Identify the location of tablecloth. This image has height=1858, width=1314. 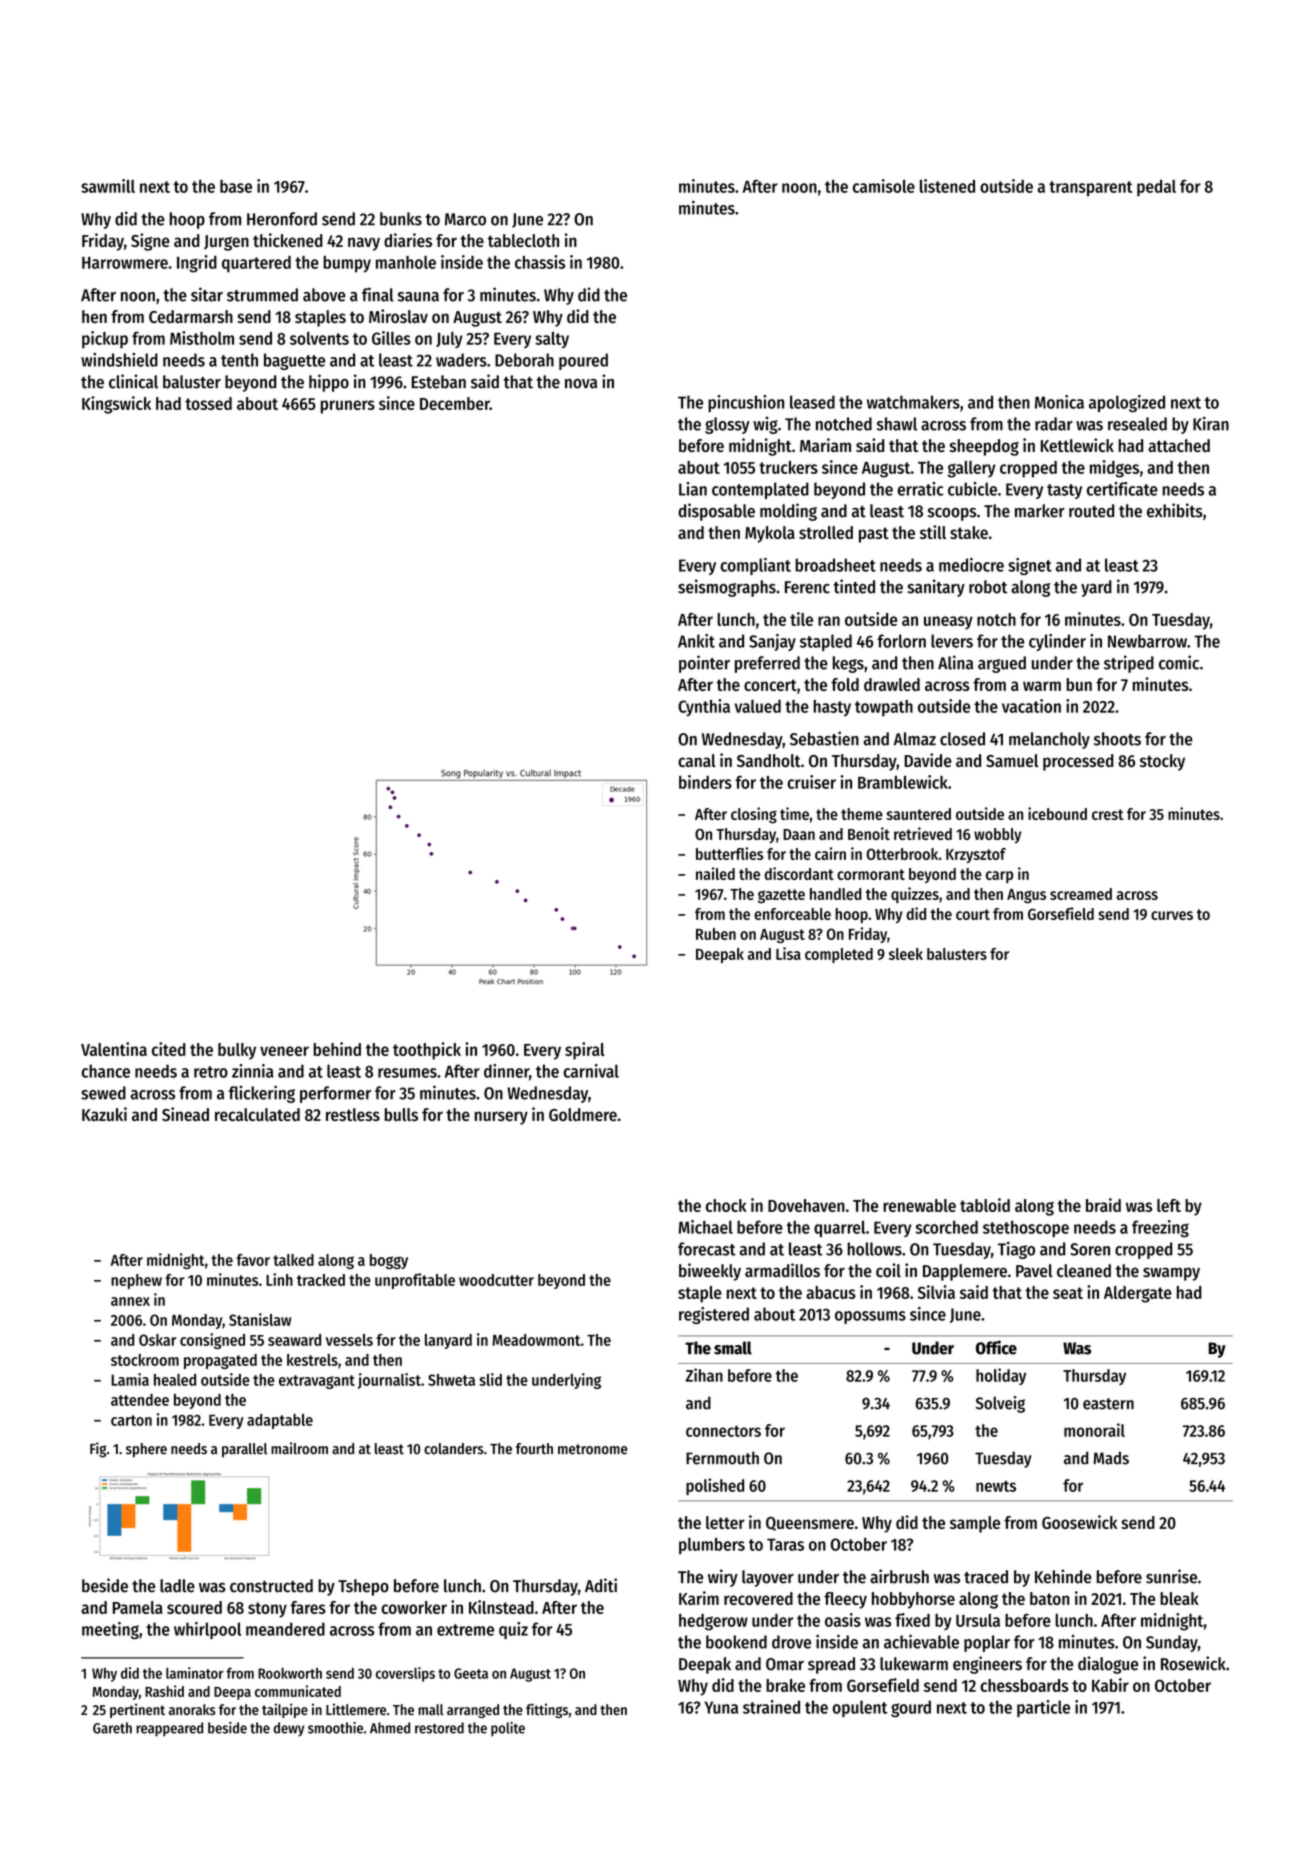
(523, 240).
